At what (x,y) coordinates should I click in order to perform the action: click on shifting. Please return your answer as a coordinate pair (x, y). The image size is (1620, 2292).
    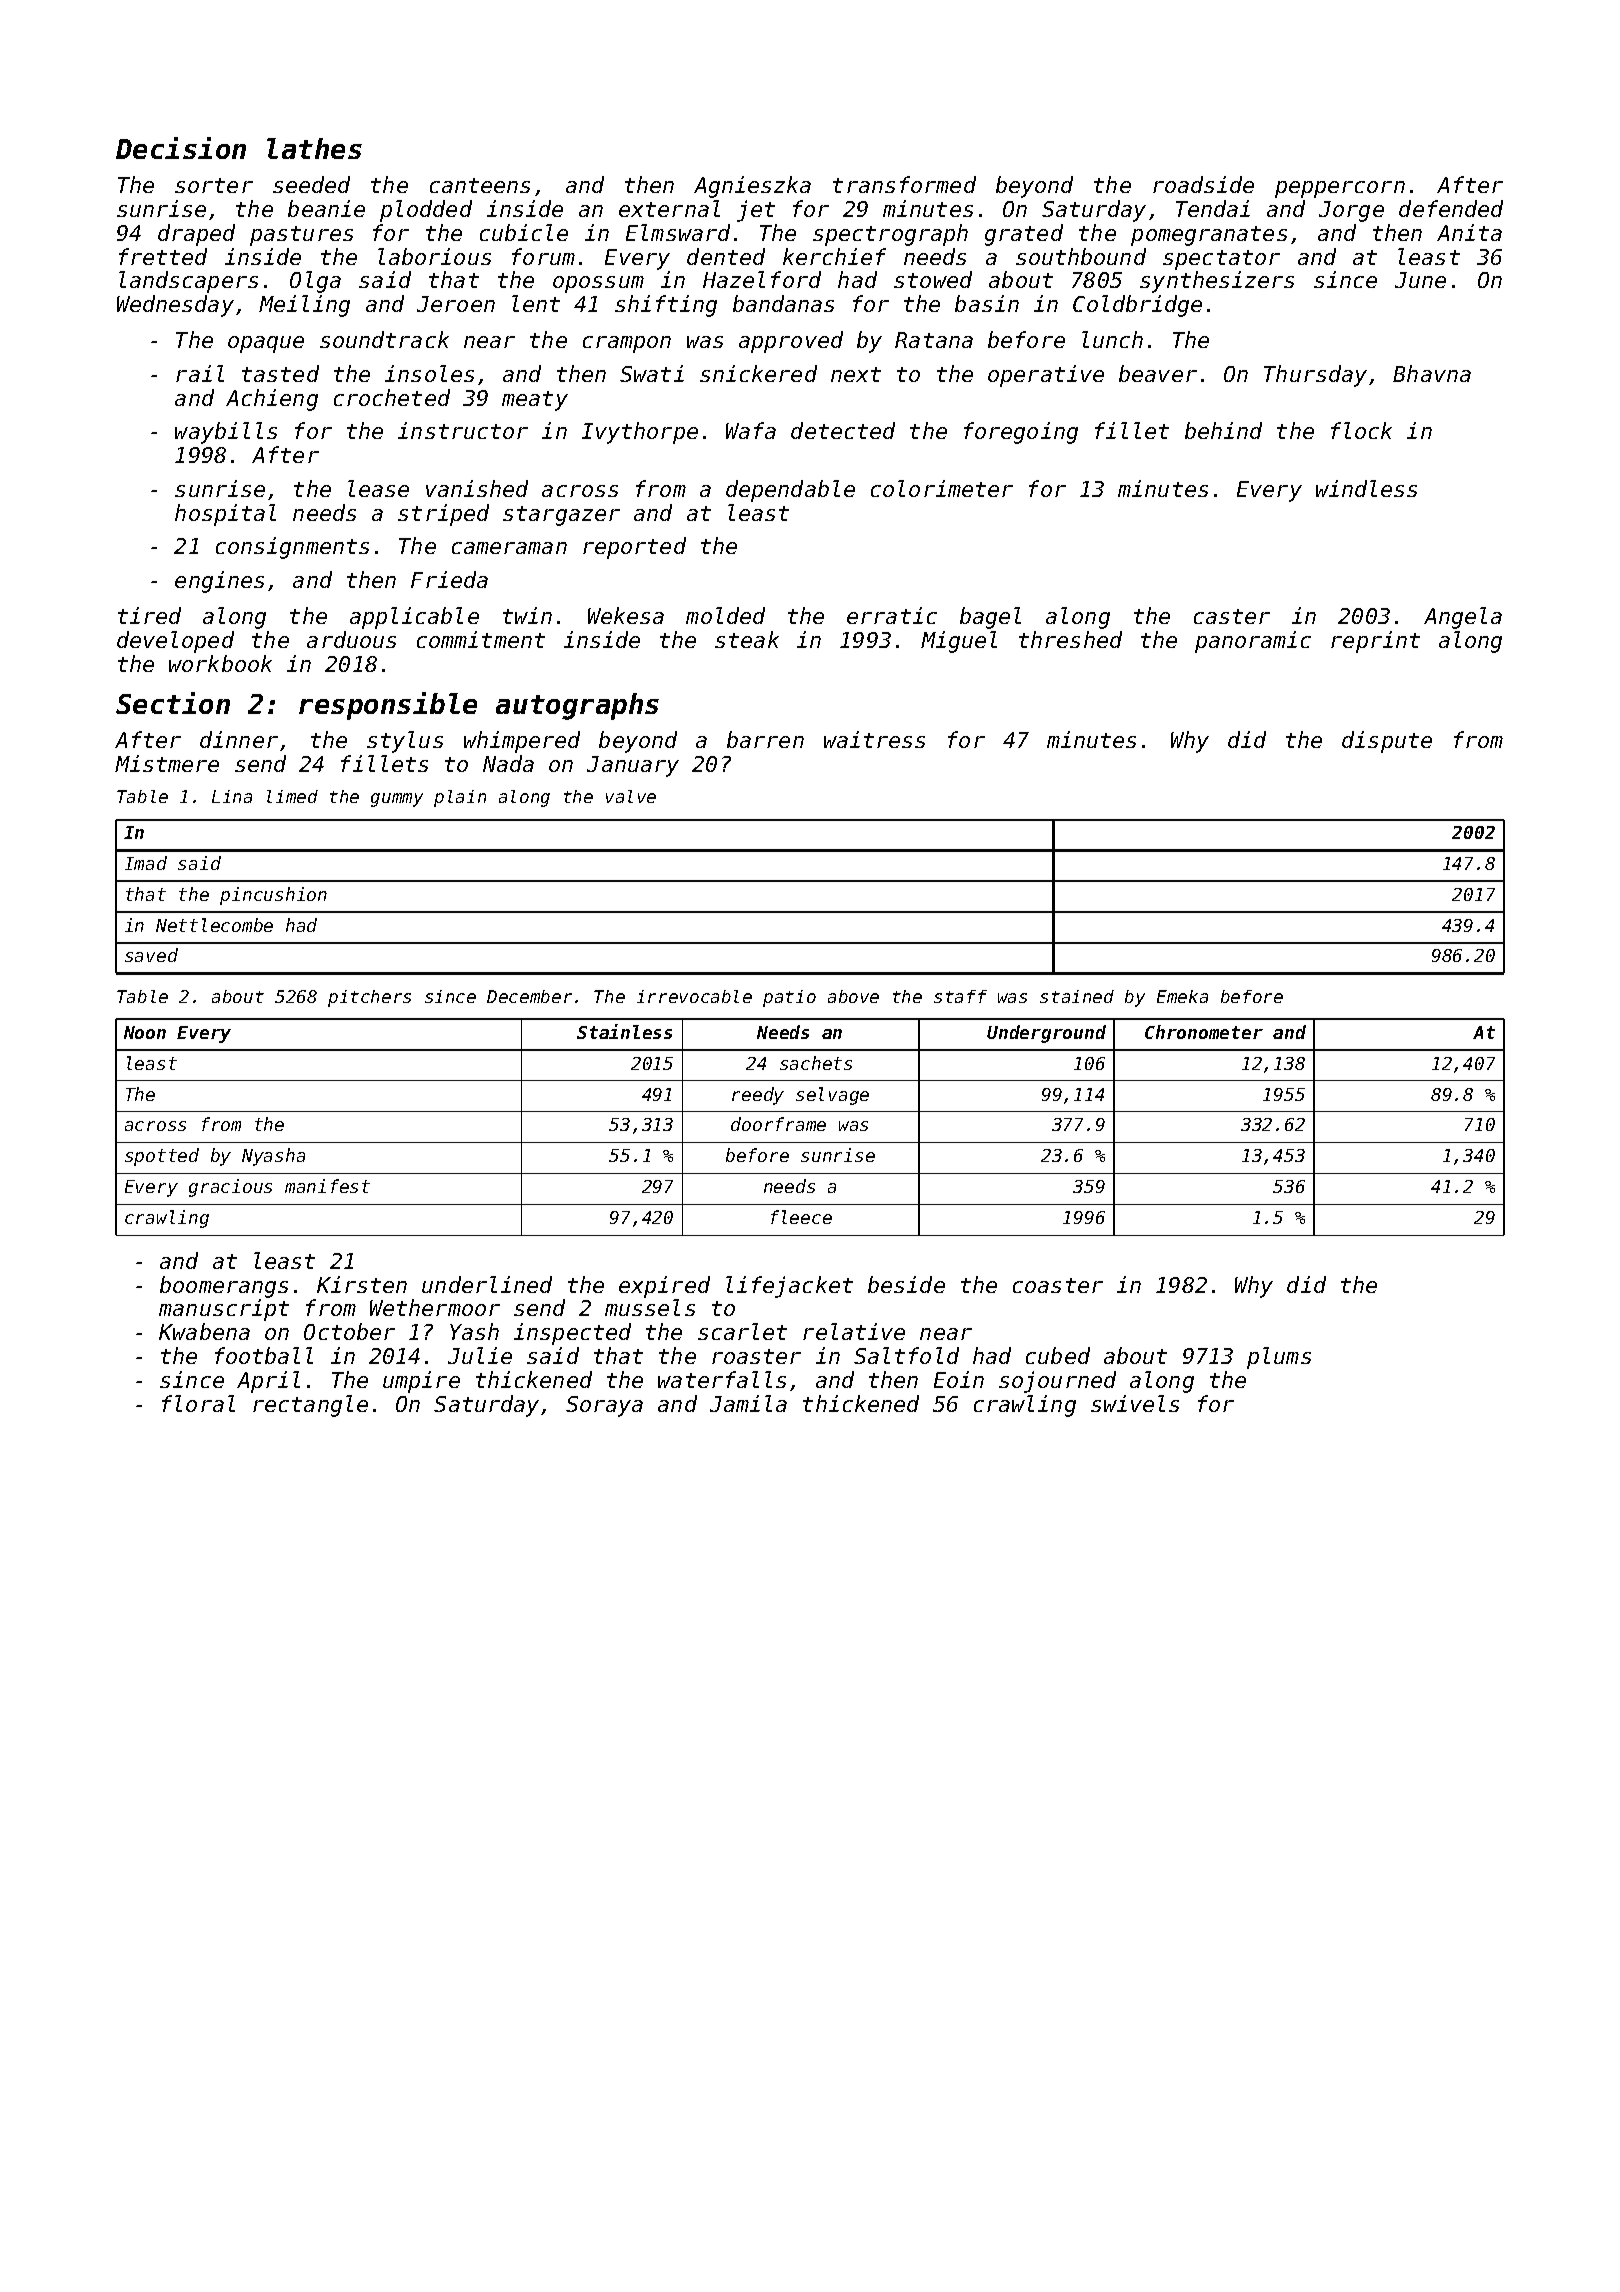
    Looking at the image, I should click on (666, 306).
